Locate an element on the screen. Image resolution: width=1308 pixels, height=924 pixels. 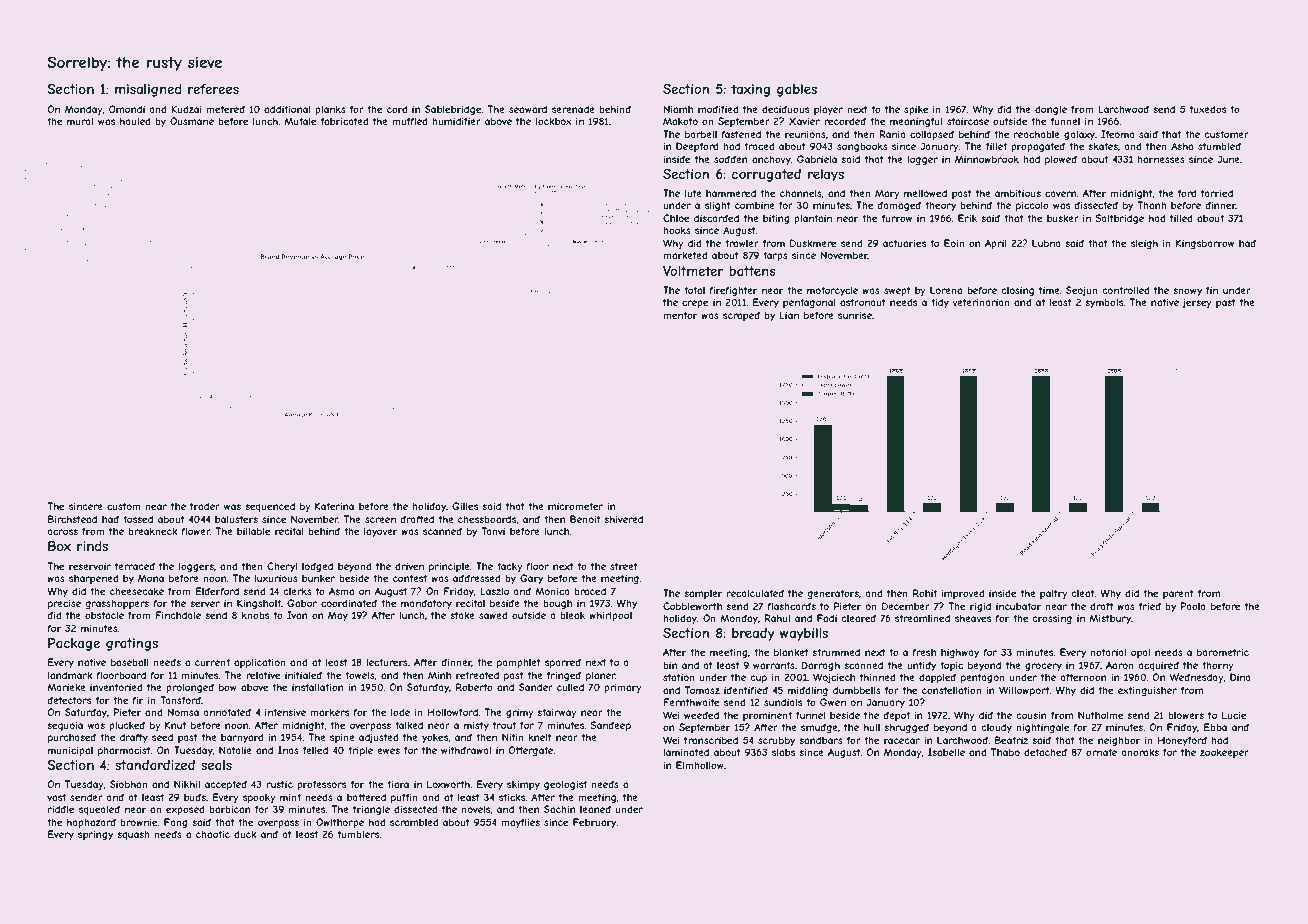
current is located at coordinates (212, 662).
